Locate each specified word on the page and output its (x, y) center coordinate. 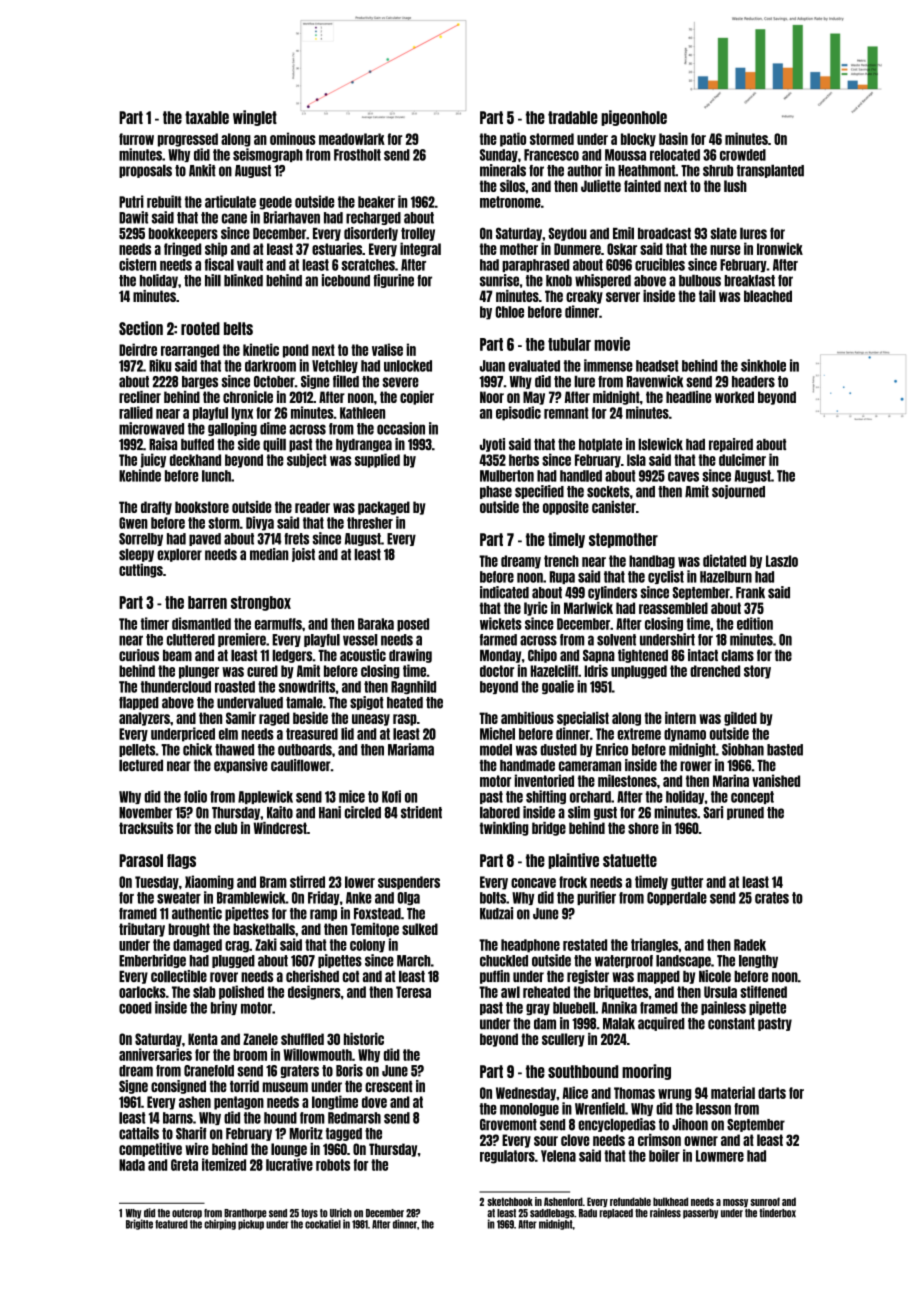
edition (755, 623)
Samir (241, 718)
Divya (260, 523)
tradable (573, 117)
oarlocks (142, 992)
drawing (410, 656)
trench (561, 561)
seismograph (268, 155)
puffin (495, 977)
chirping (220, 1224)
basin (673, 138)
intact (703, 655)
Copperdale (677, 898)
